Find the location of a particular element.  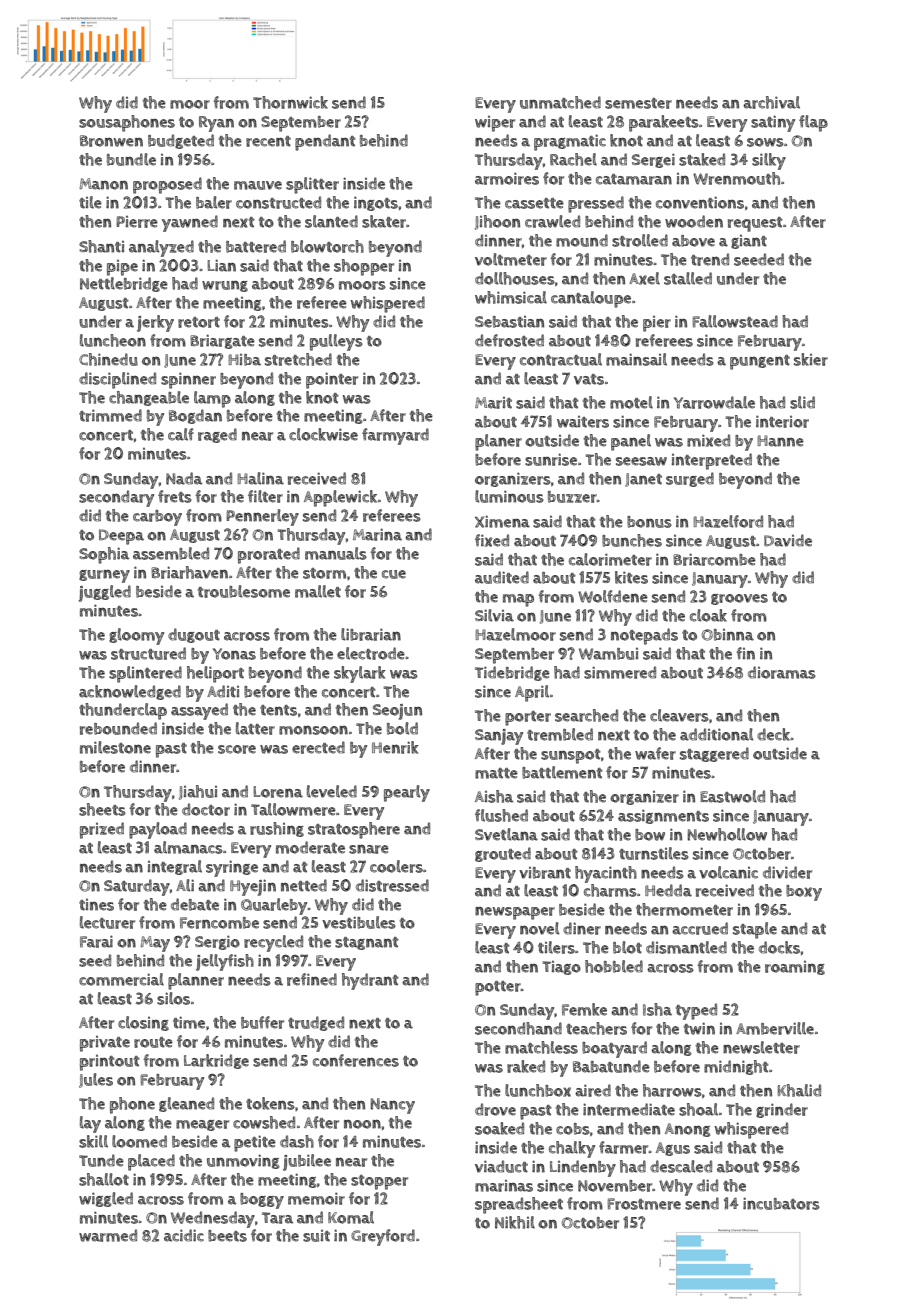

stretched is located at coordinates (298, 359).
